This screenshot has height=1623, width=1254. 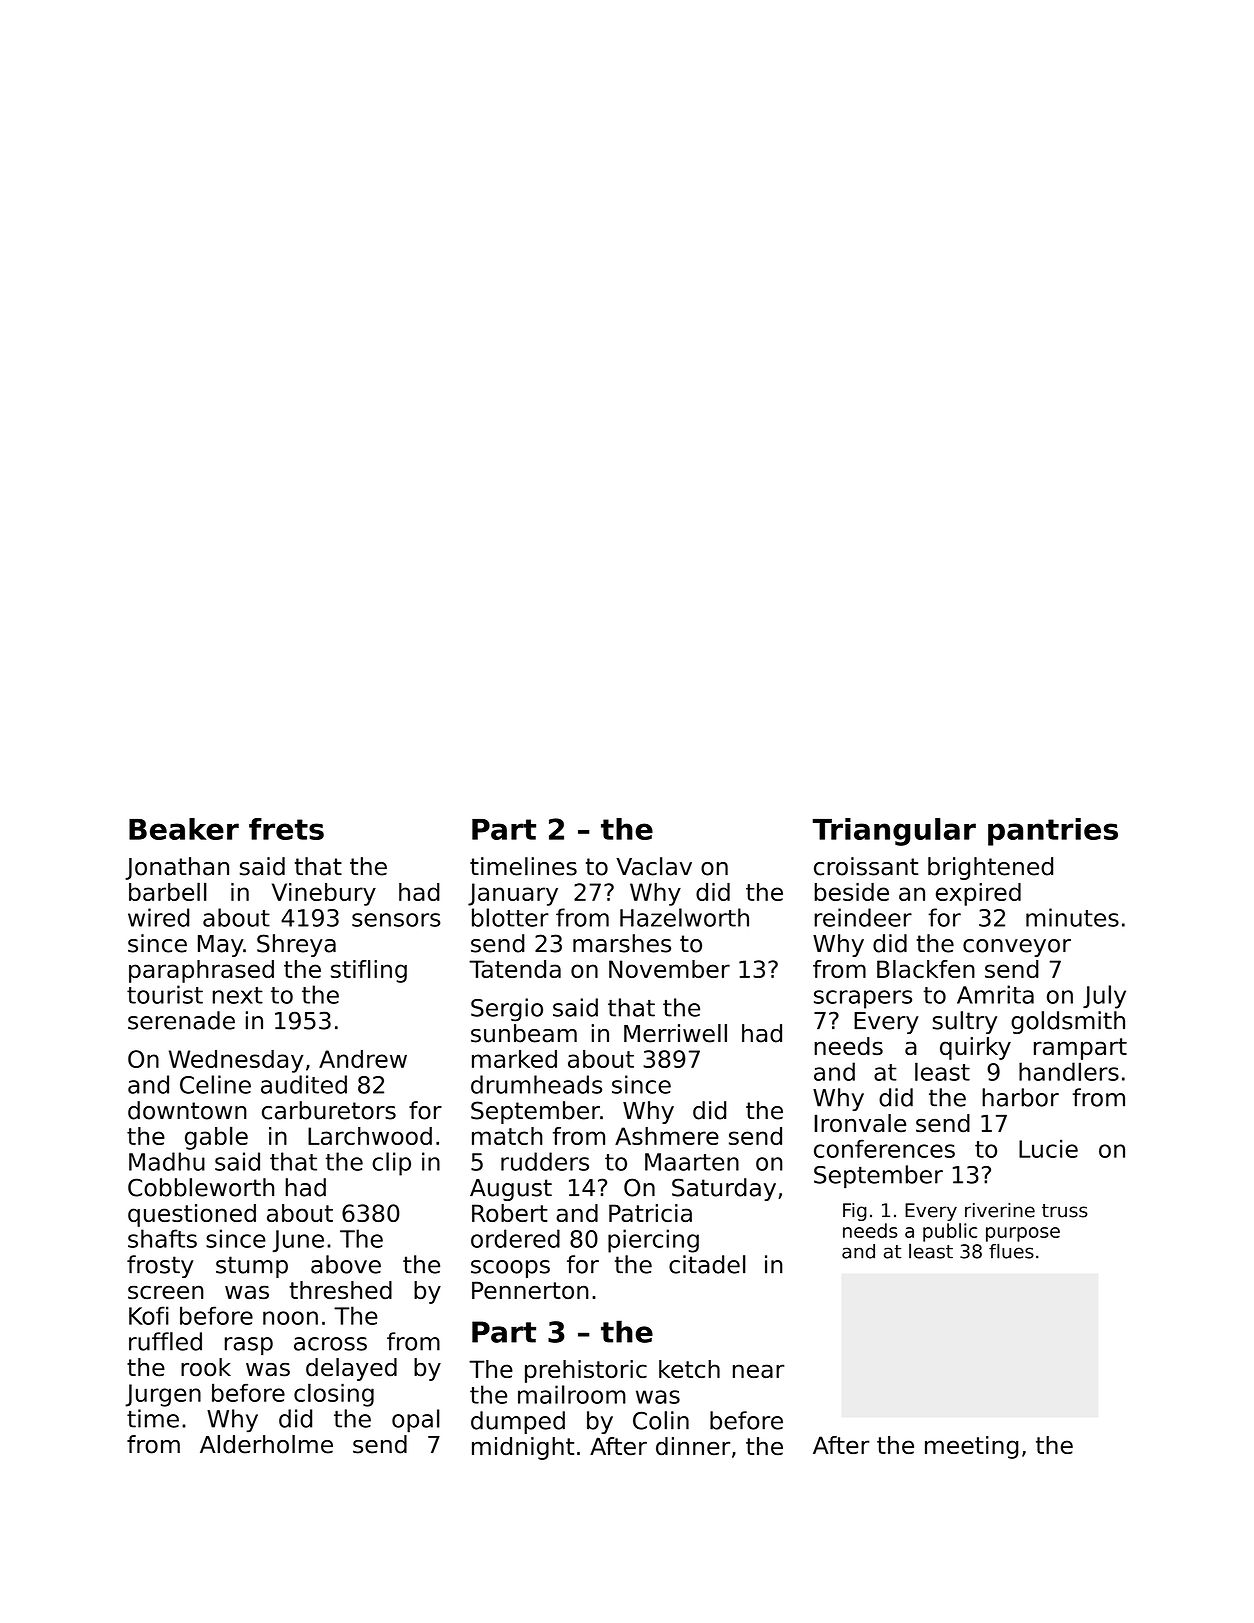 I want to click on Vinebury, so click(x=324, y=894).
